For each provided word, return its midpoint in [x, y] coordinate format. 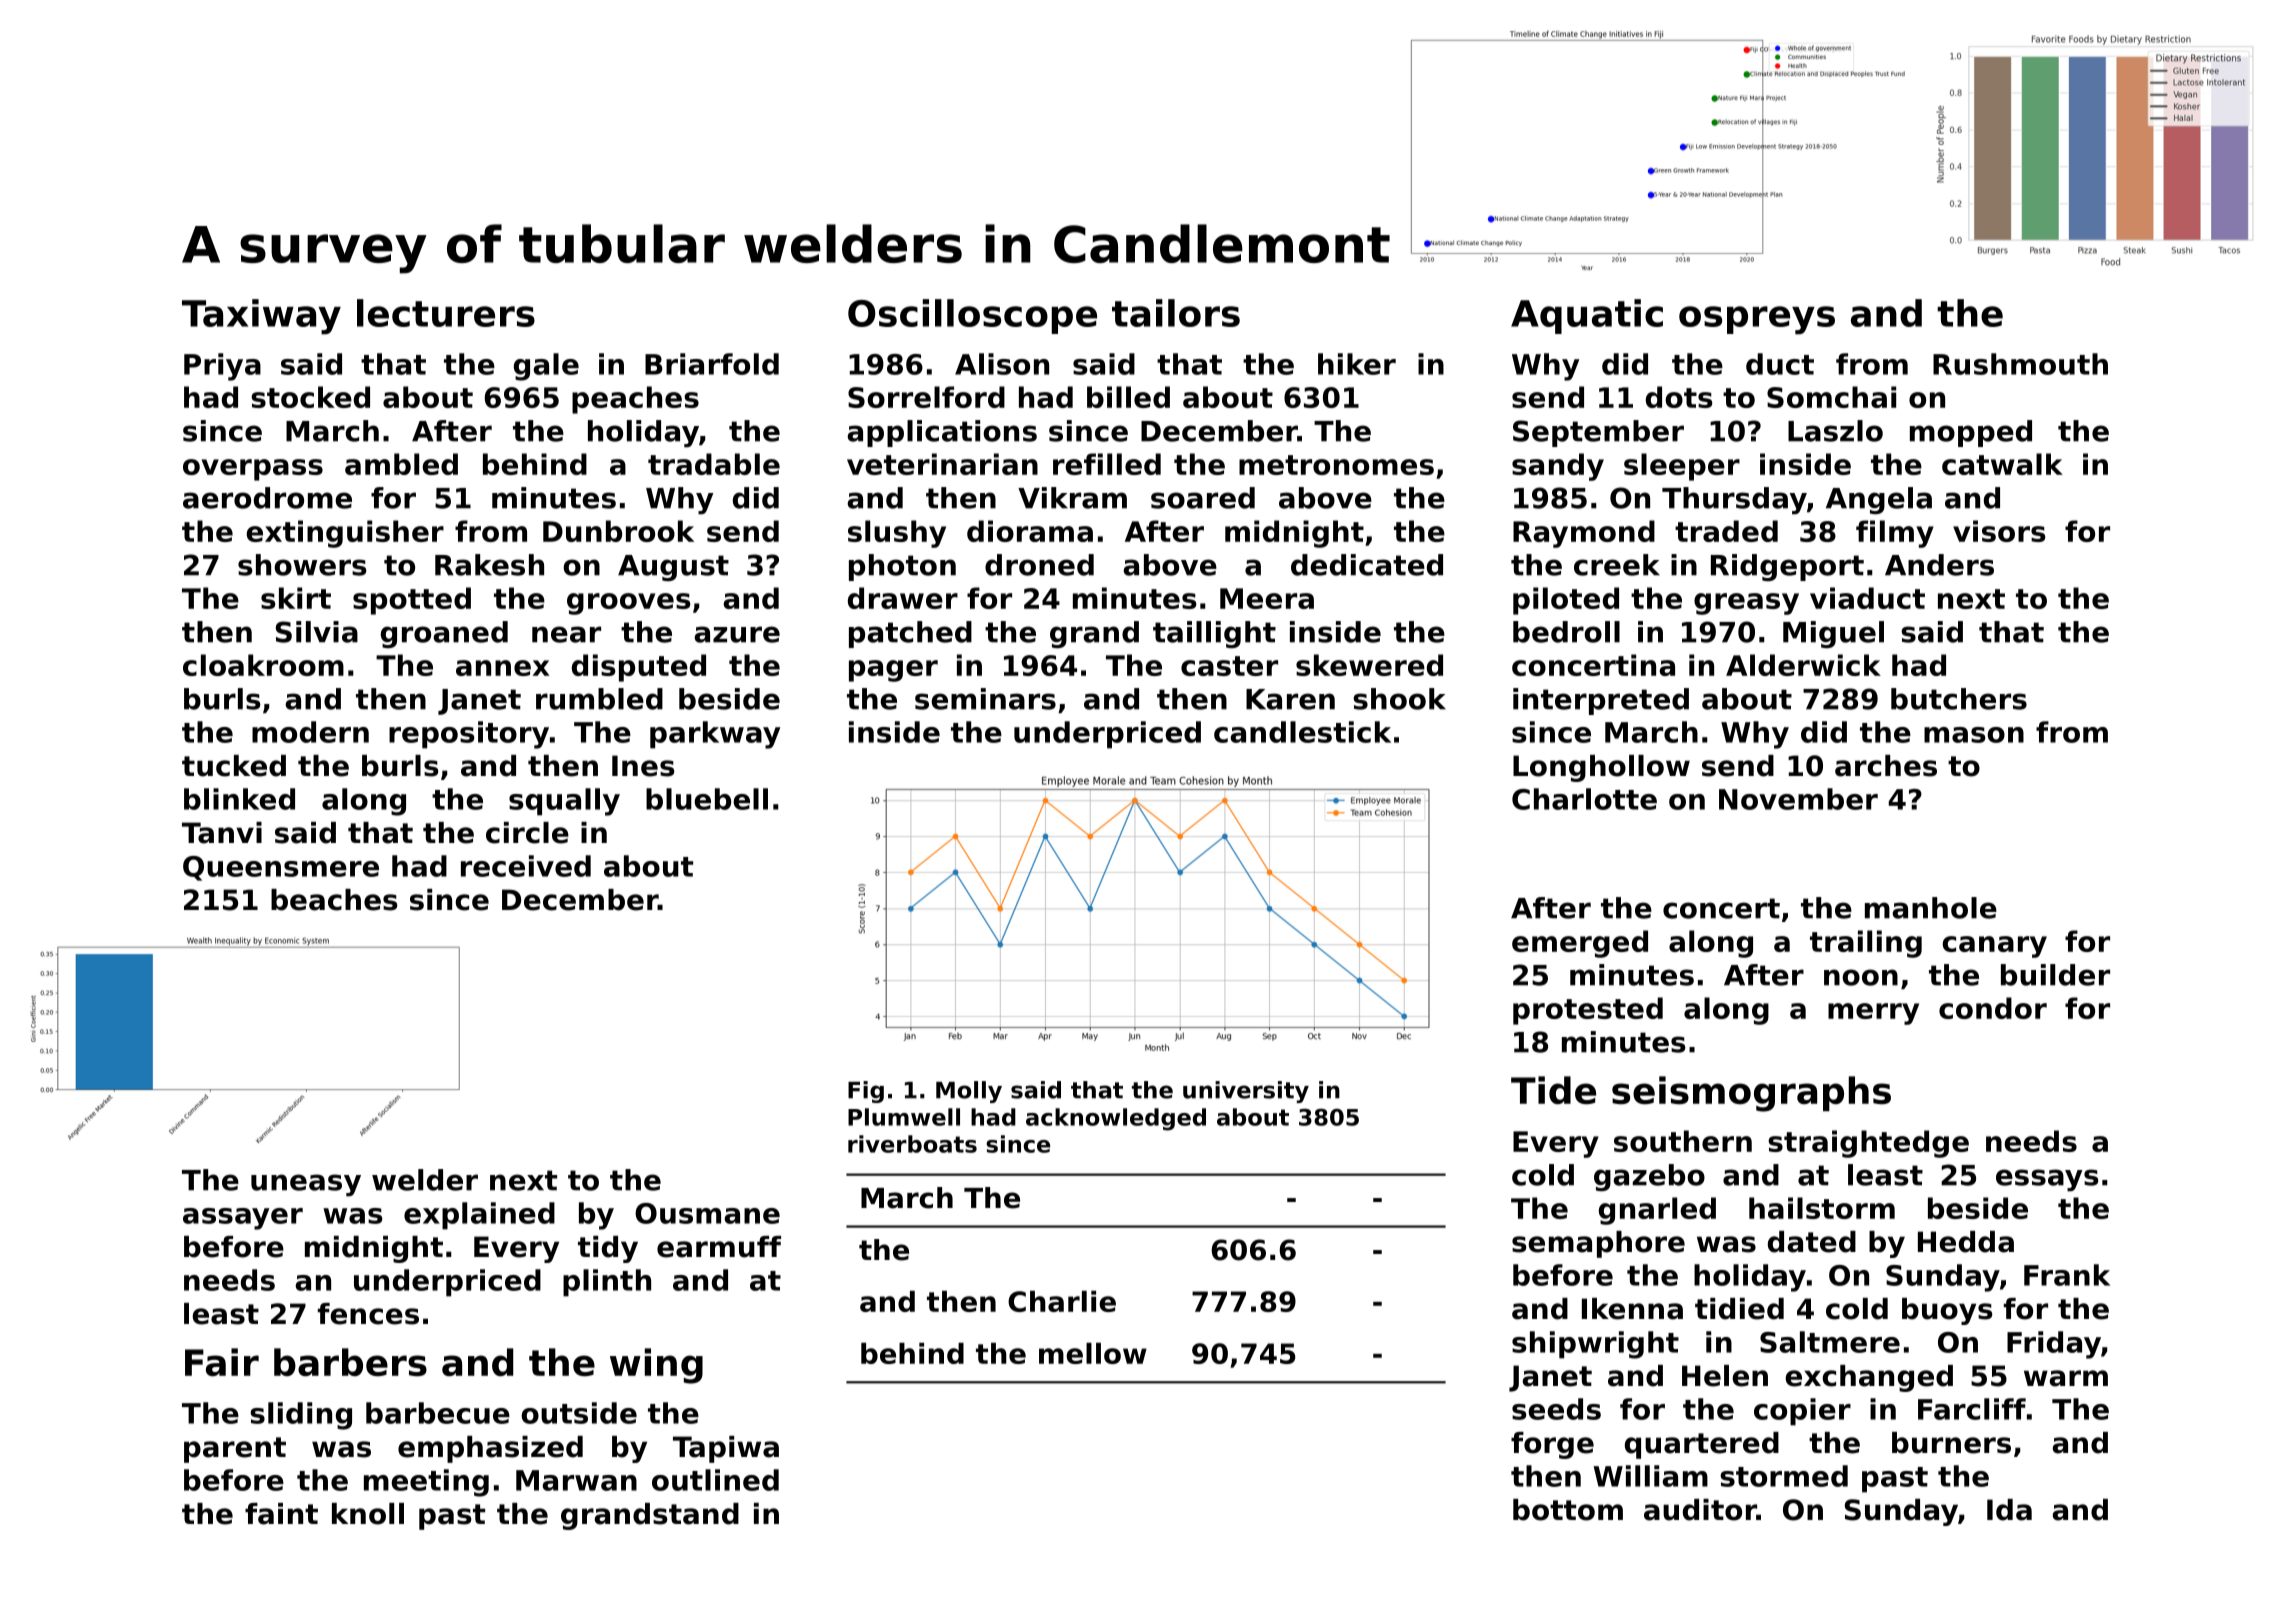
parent [235, 1450]
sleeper [1682, 467]
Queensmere [281, 868]
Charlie [1062, 1301]
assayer [243, 1219]
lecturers [446, 313]
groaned [444, 634]
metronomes [1336, 465]
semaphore [1598, 1244]
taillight [1214, 634]
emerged [1580, 944]
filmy [1895, 534]
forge [1552, 1445]
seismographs [1751, 1094]
